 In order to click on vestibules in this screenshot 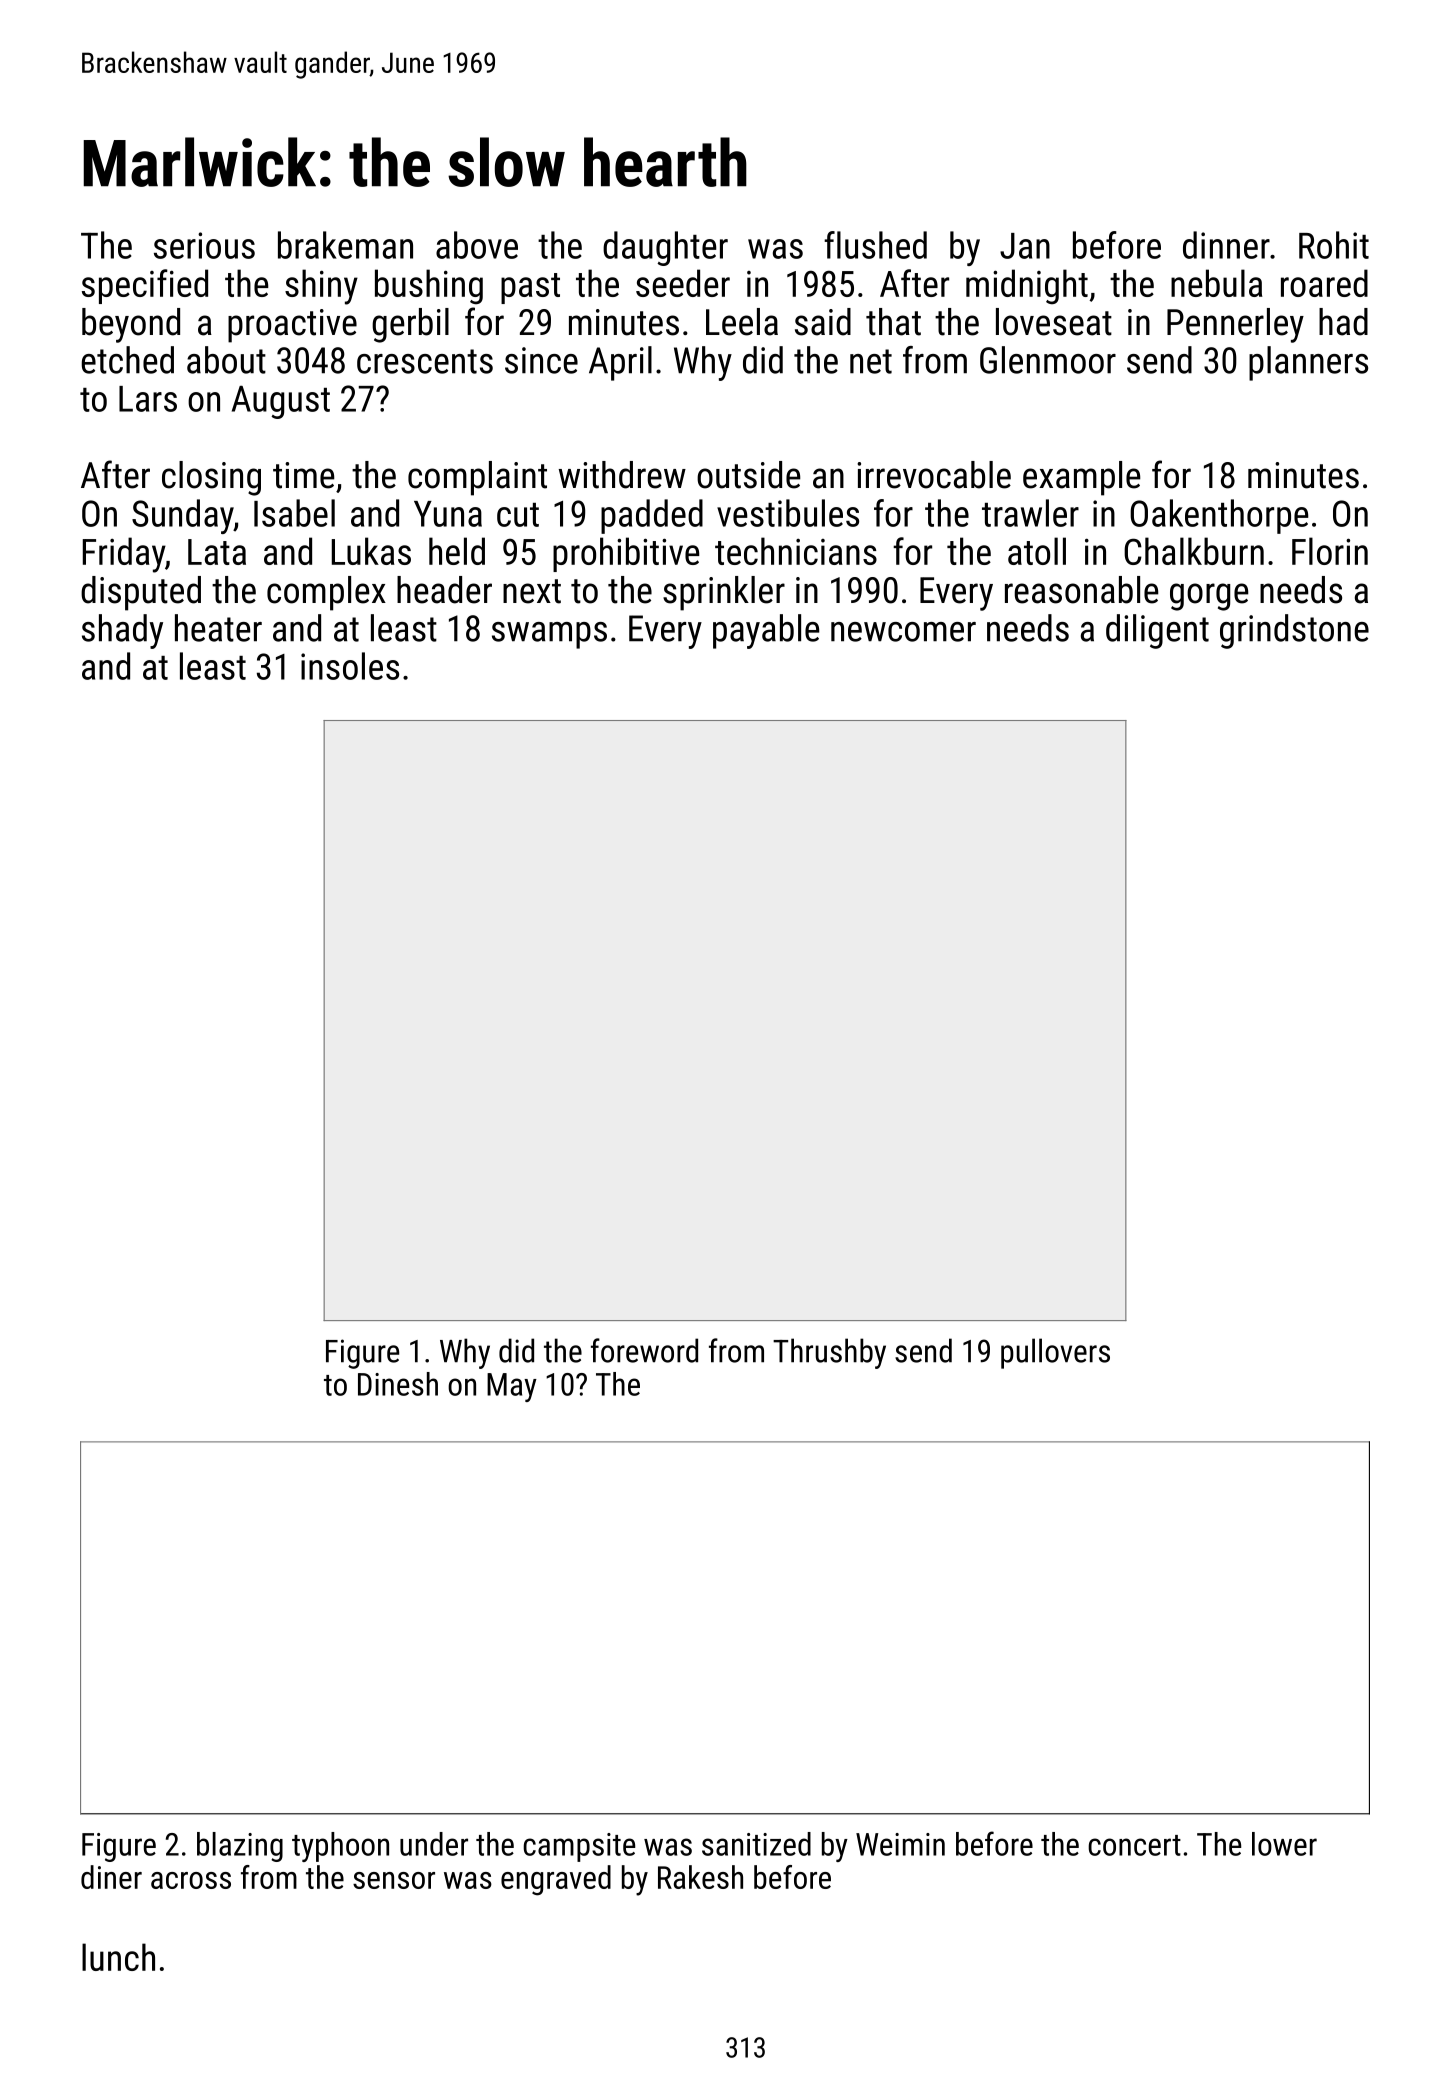, I will do `click(788, 513)`.
